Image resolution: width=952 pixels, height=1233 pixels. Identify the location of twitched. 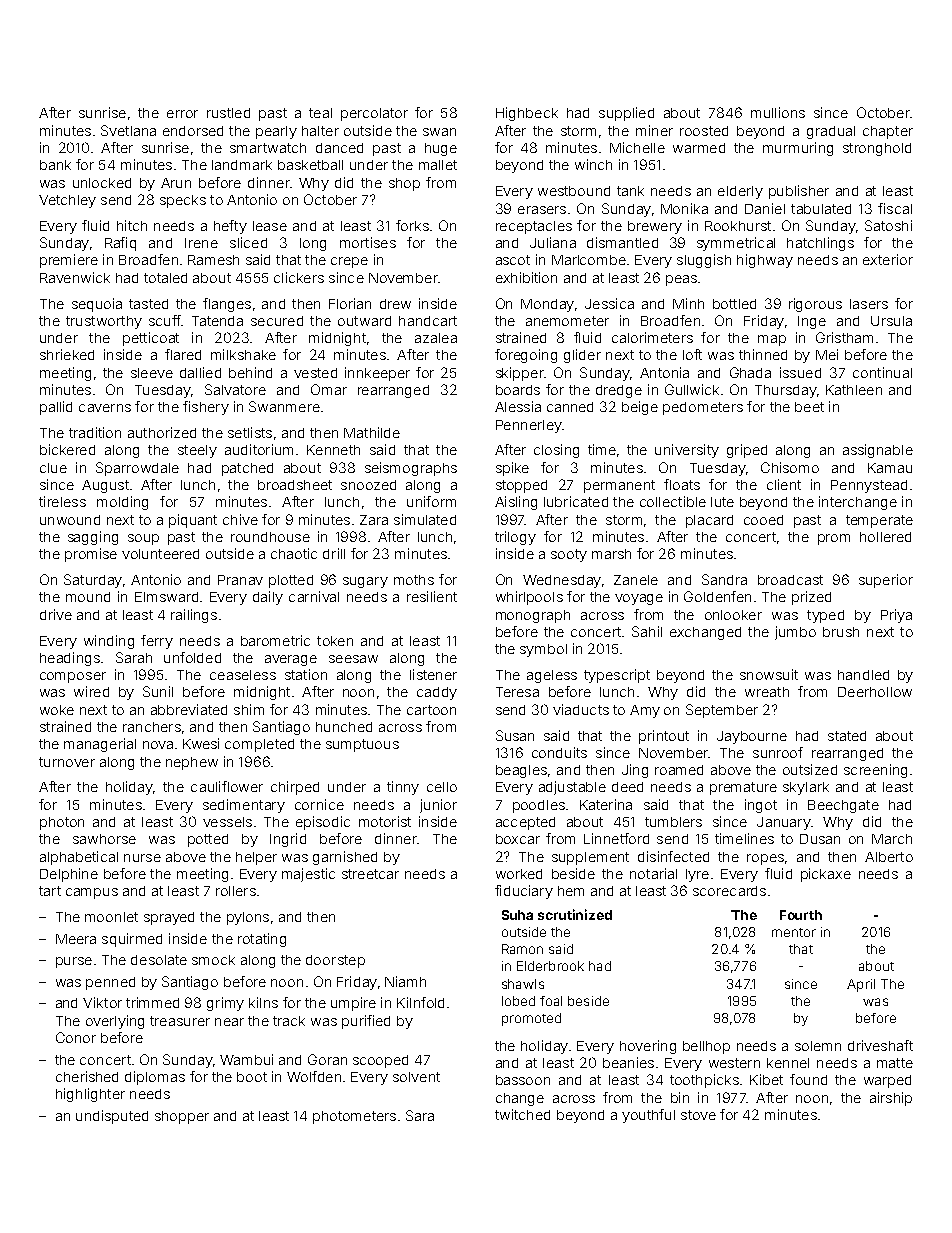
(522, 1114).
